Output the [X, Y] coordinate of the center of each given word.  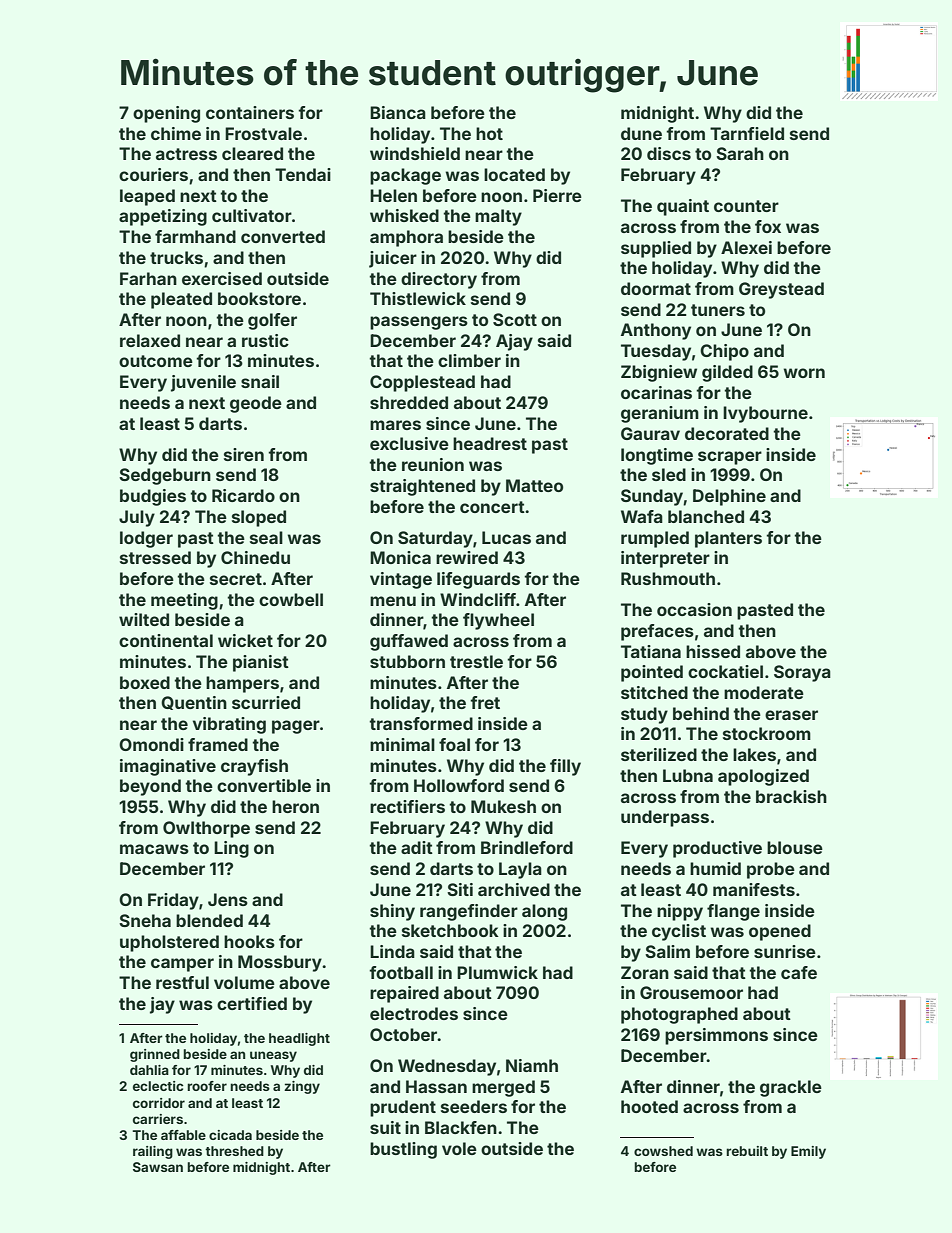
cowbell [291, 599]
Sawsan [158, 1167]
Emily [808, 1152]
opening [166, 114]
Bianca [398, 112]
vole [459, 1148]
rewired [467, 557]
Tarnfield [747, 133]
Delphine [729, 497]
